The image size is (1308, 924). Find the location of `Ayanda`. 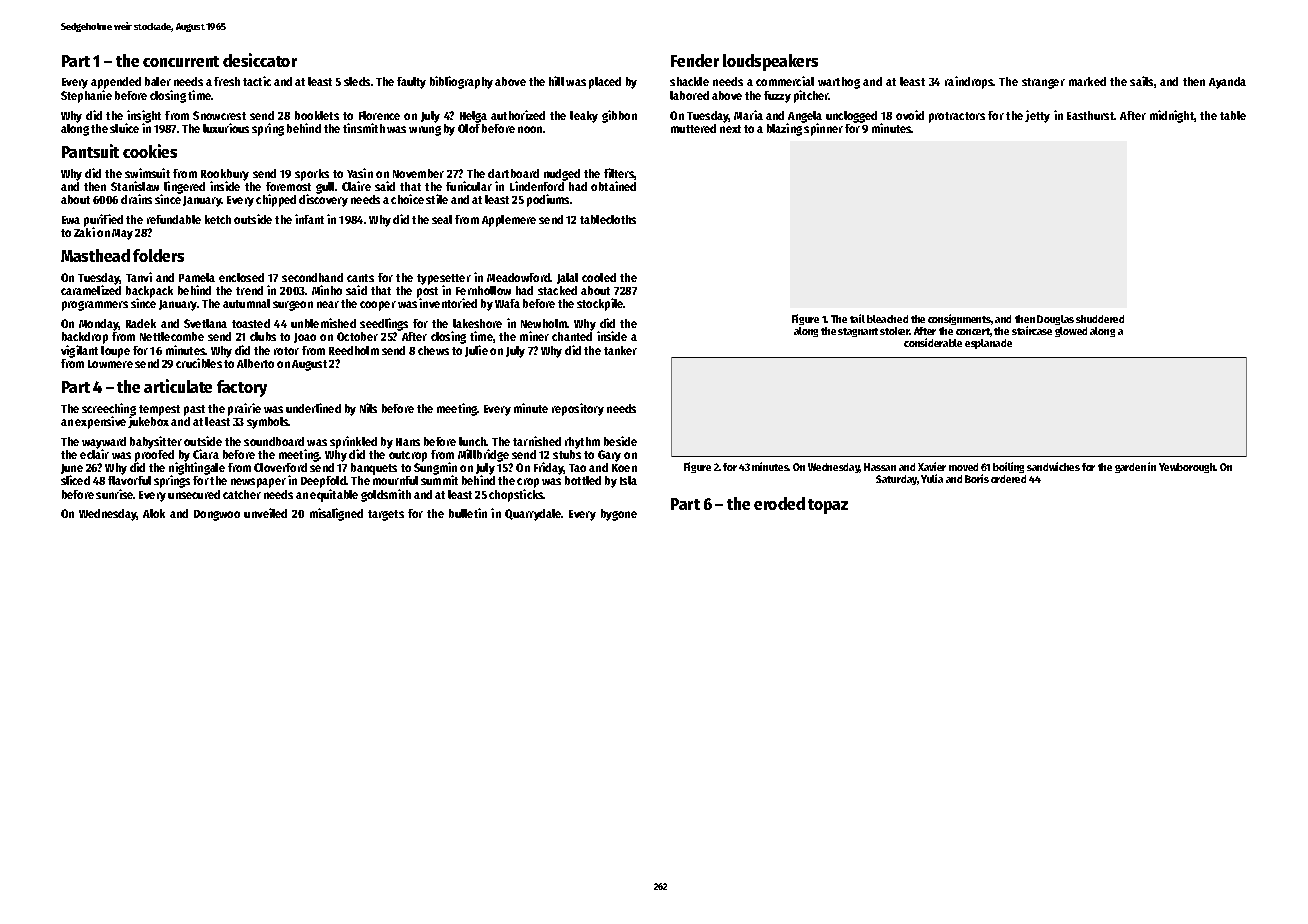

Ayanda is located at coordinates (1227, 83).
